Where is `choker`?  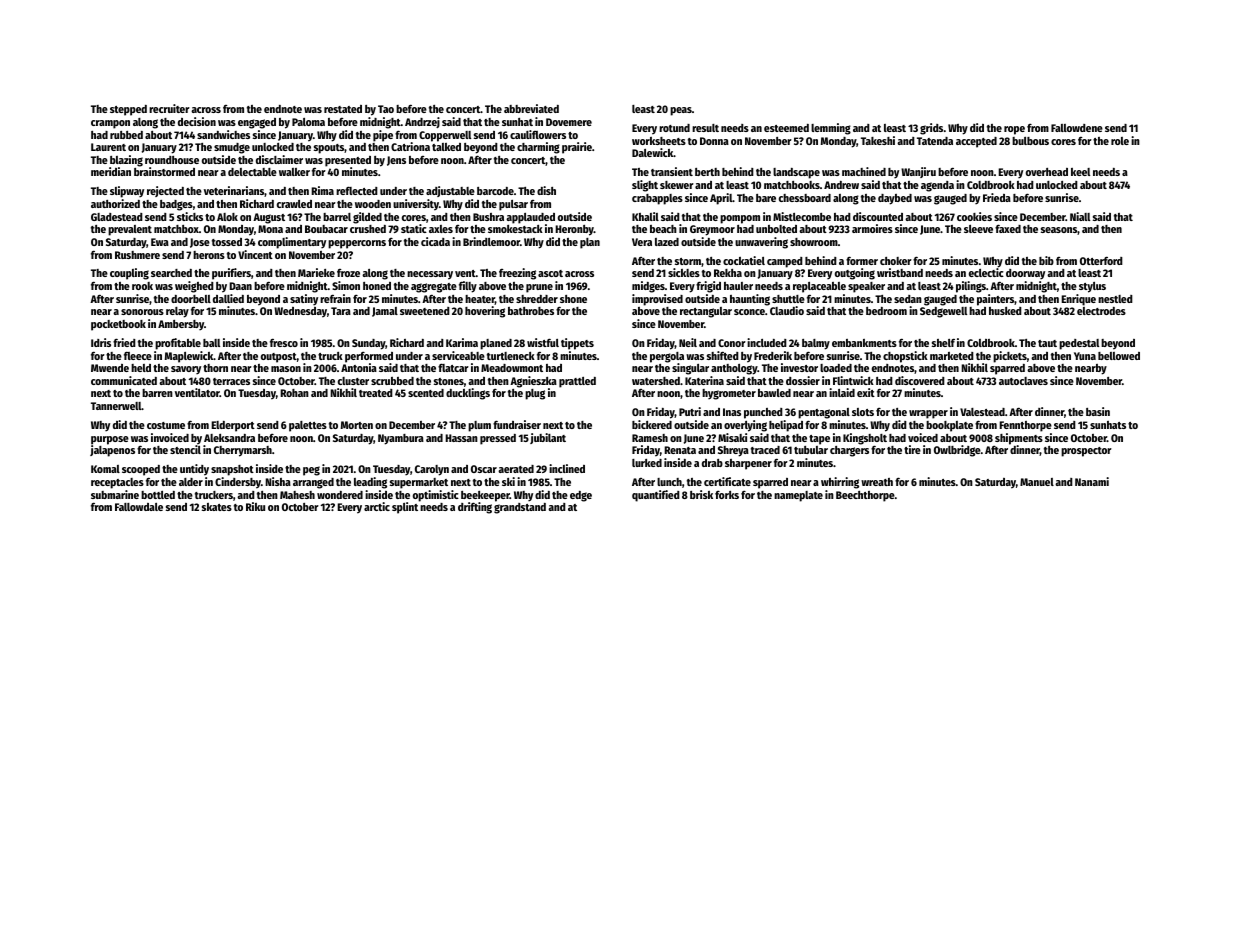
choker is located at coordinates (896, 261).
